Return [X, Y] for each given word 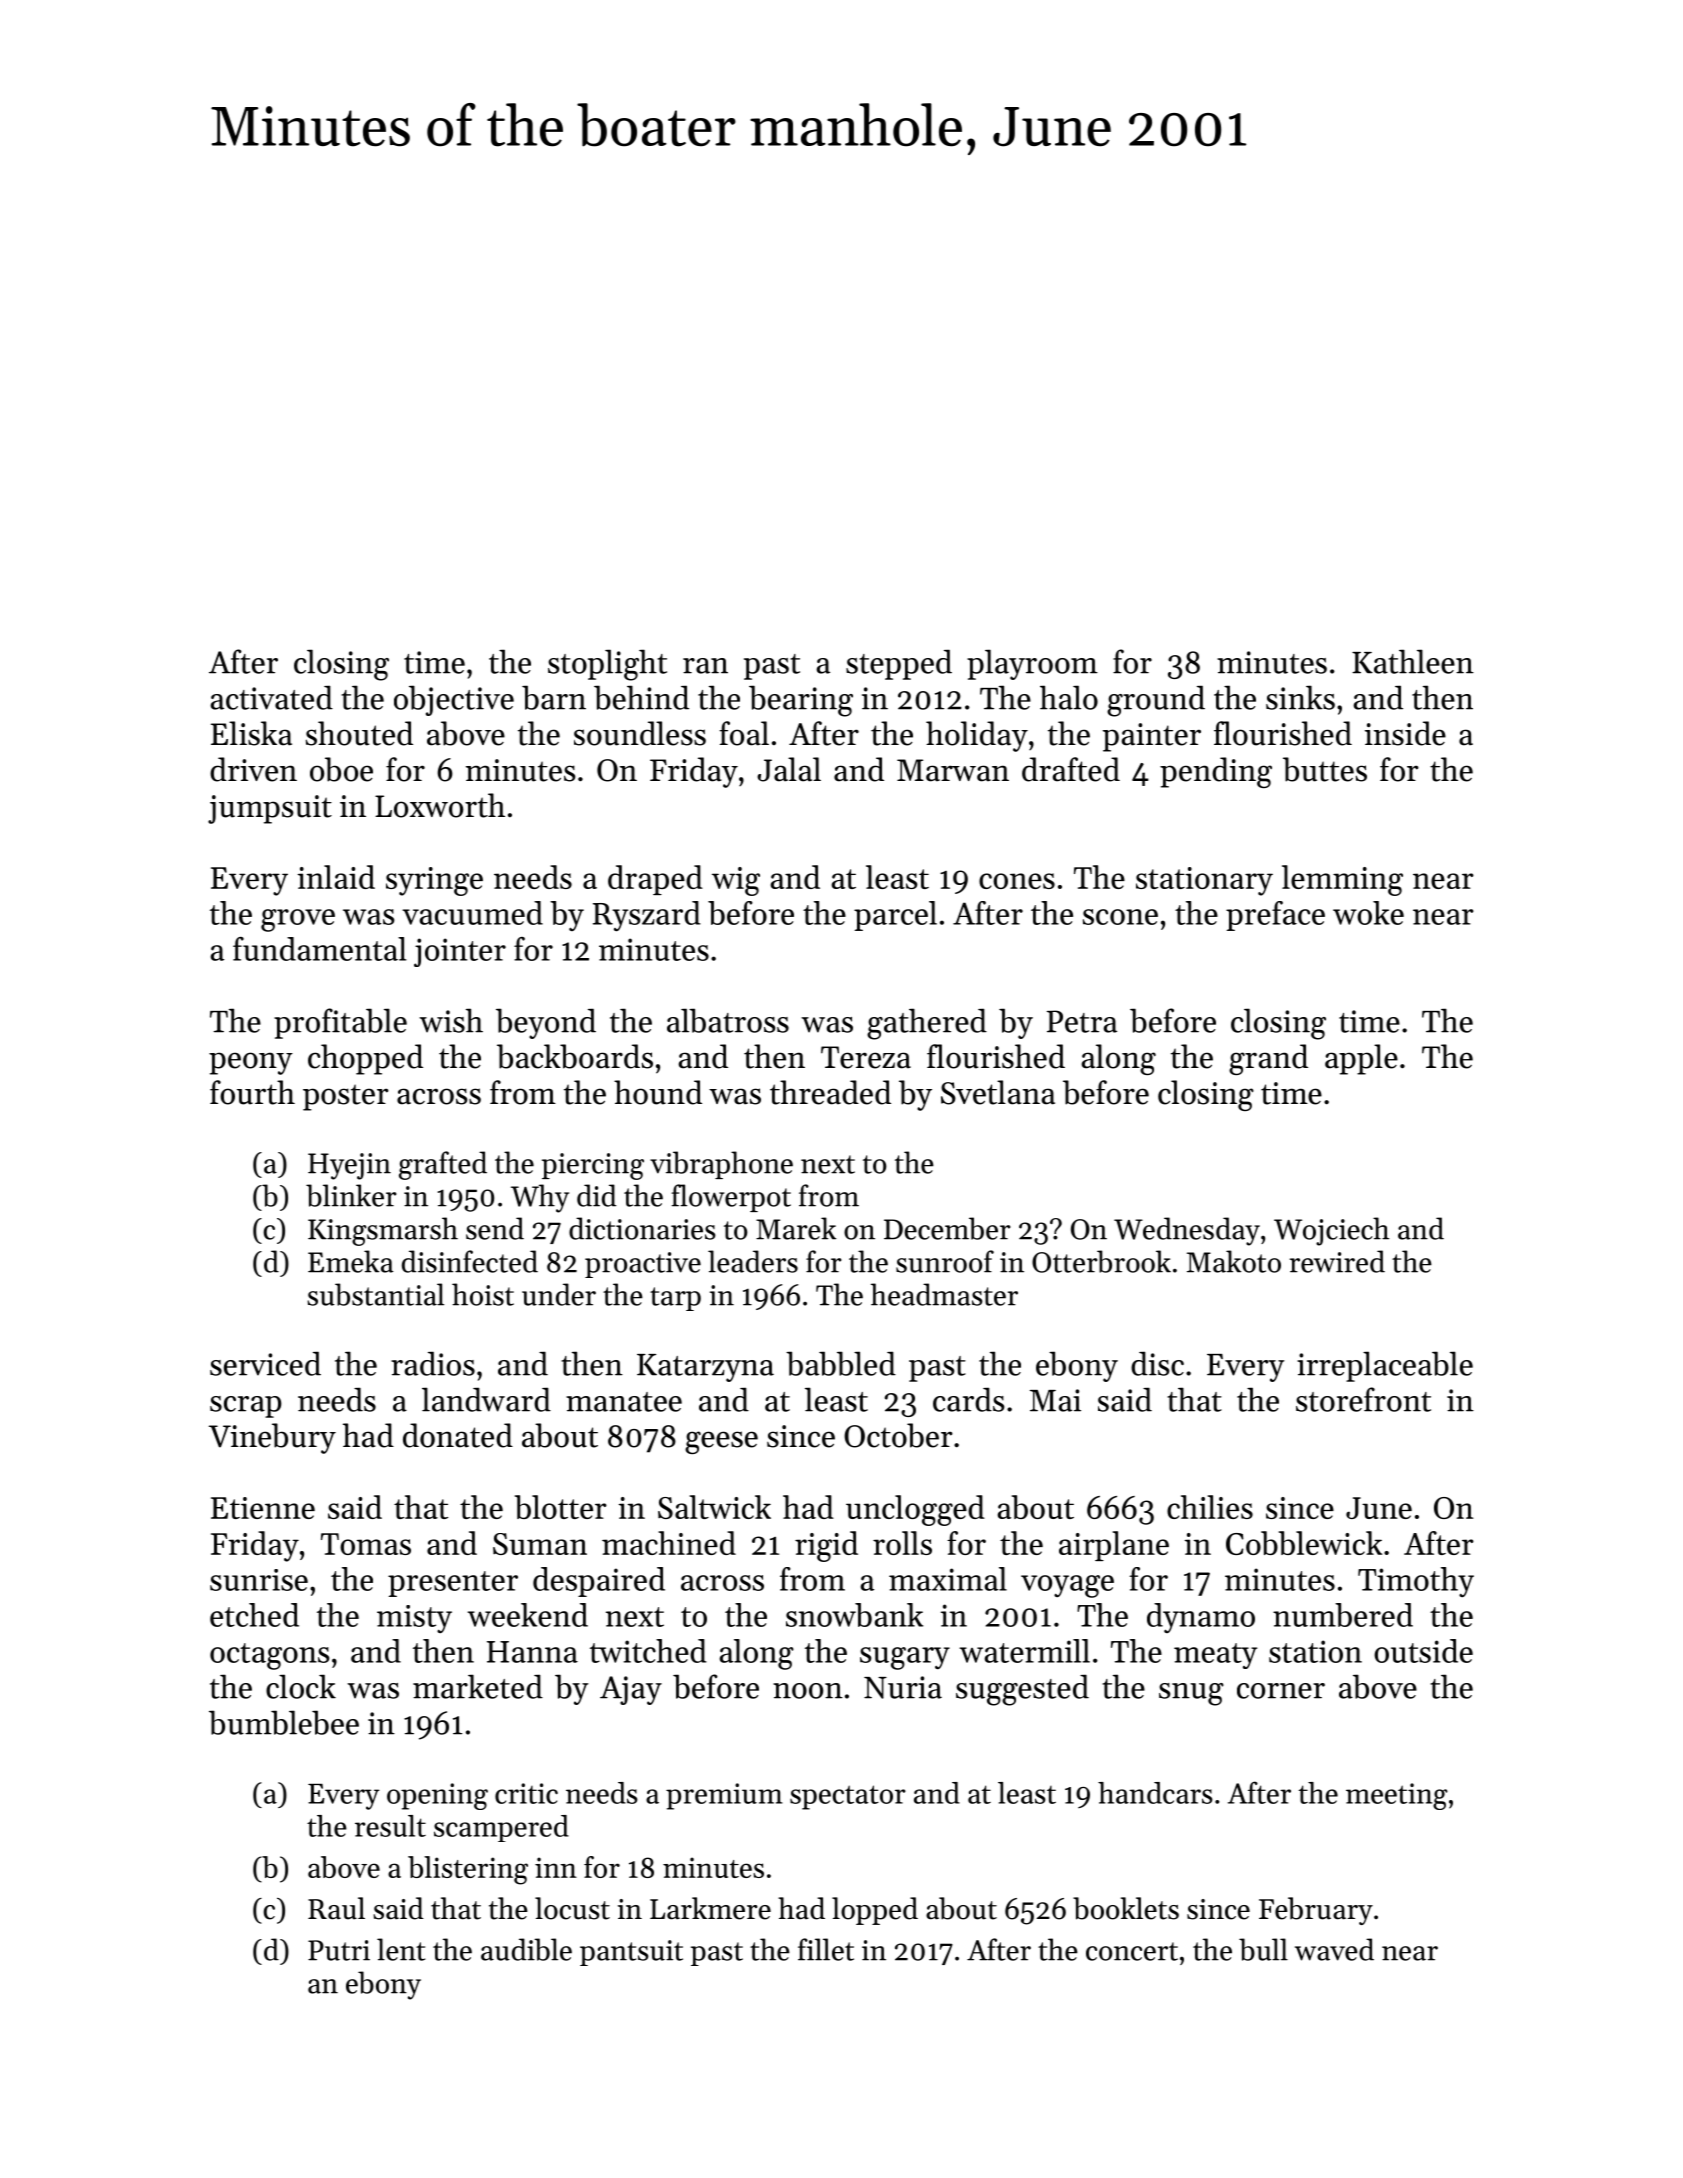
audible [526, 1949]
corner [1281, 1691]
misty [414, 1619]
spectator [848, 1797]
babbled [841, 1363]
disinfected [470, 1261]
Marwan [953, 770]
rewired [1337, 1261]
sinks [1300, 697]
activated [271, 697]
